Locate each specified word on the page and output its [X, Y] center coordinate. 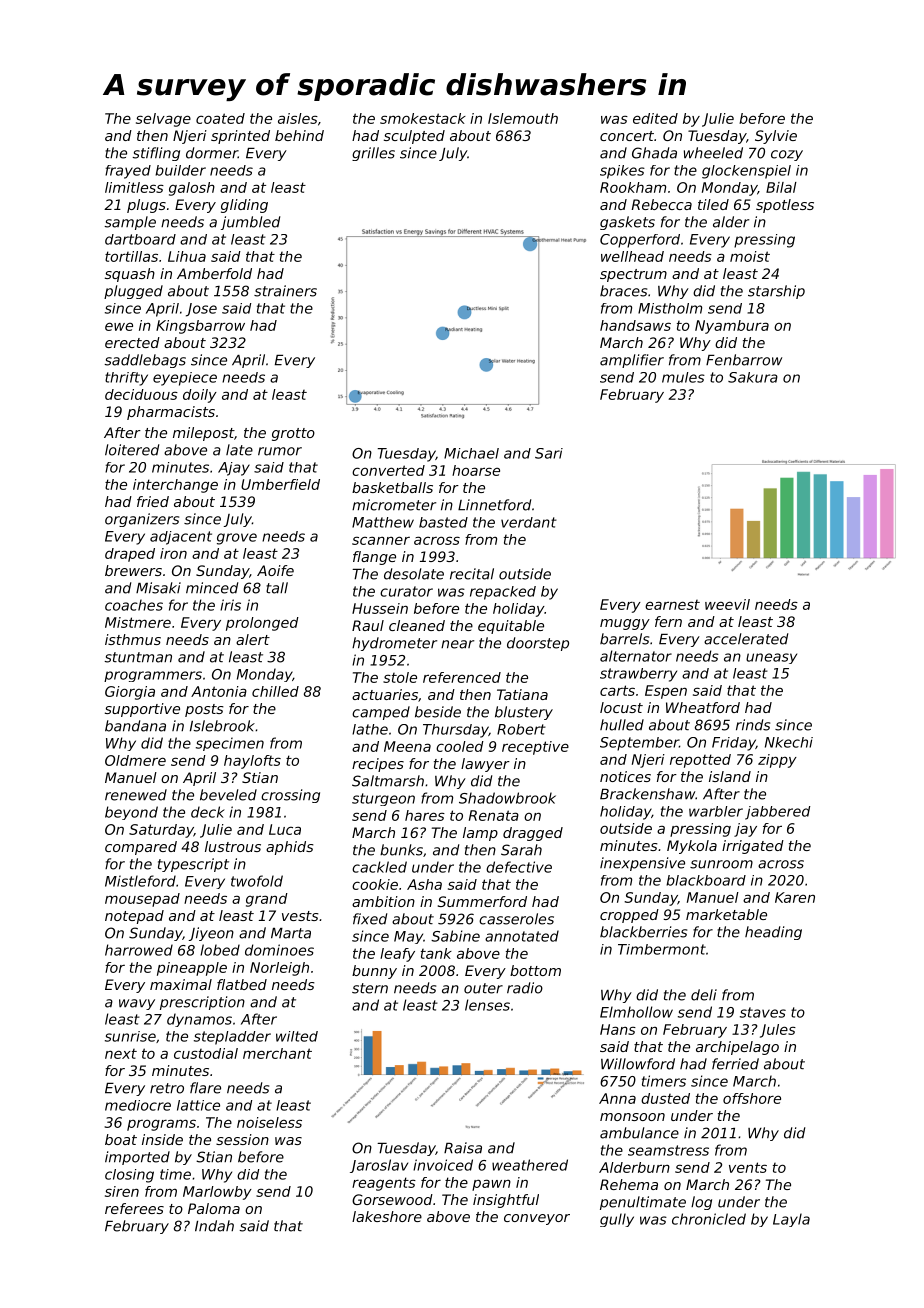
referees [134, 1208]
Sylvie [776, 137]
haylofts [252, 762]
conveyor [537, 1219]
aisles [298, 118]
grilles [373, 154]
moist [750, 256]
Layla [791, 1220]
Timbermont [662, 949]
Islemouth [523, 118]
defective [519, 867]
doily [200, 396]
